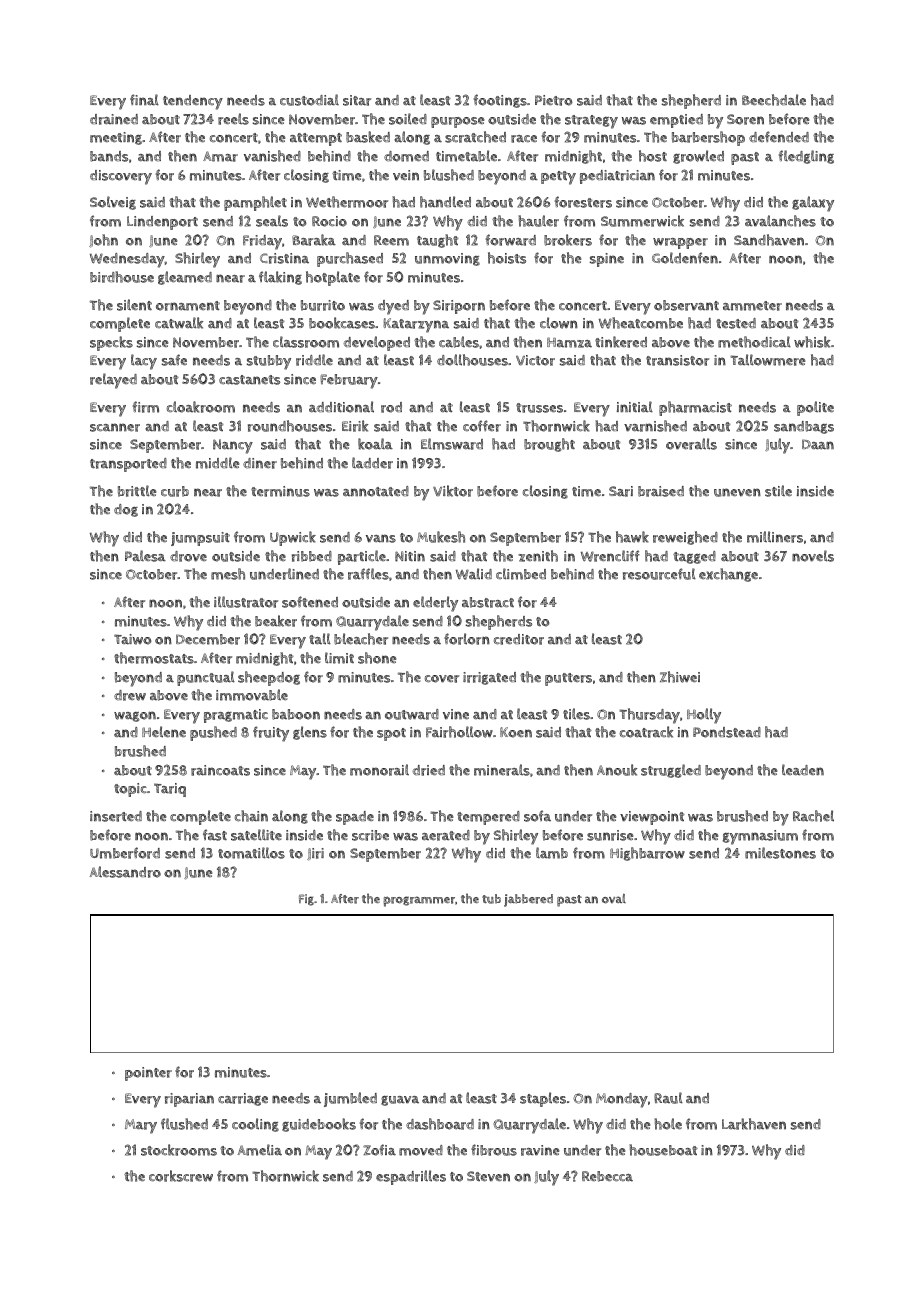 This screenshot has width=924, height=1308. What do you see at coordinates (109, 156) in the screenshot?
I see `bands` at bounding box center [109, 156].
